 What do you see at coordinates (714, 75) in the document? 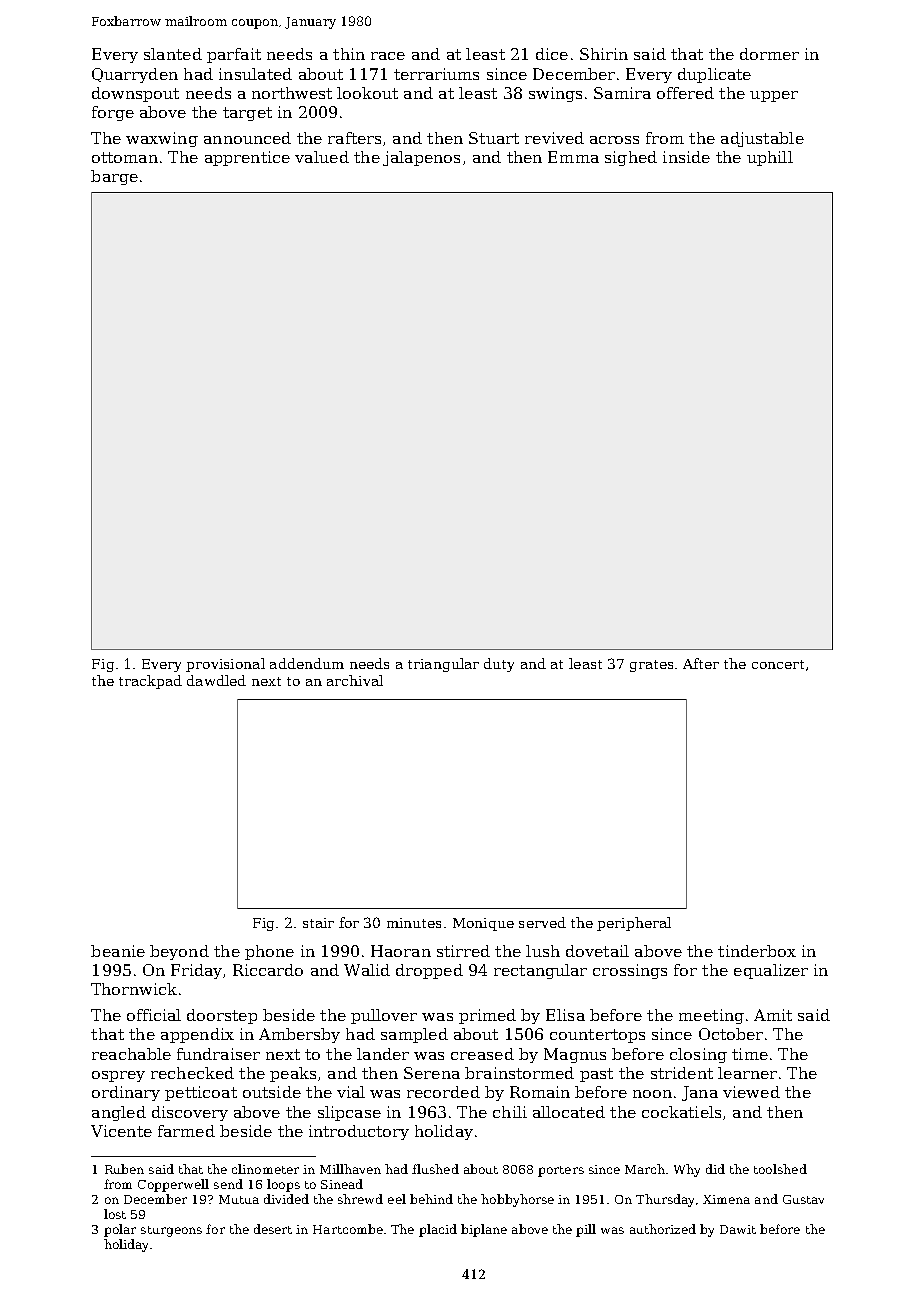
I see `duplicate` at bounding box center [714, 75].
